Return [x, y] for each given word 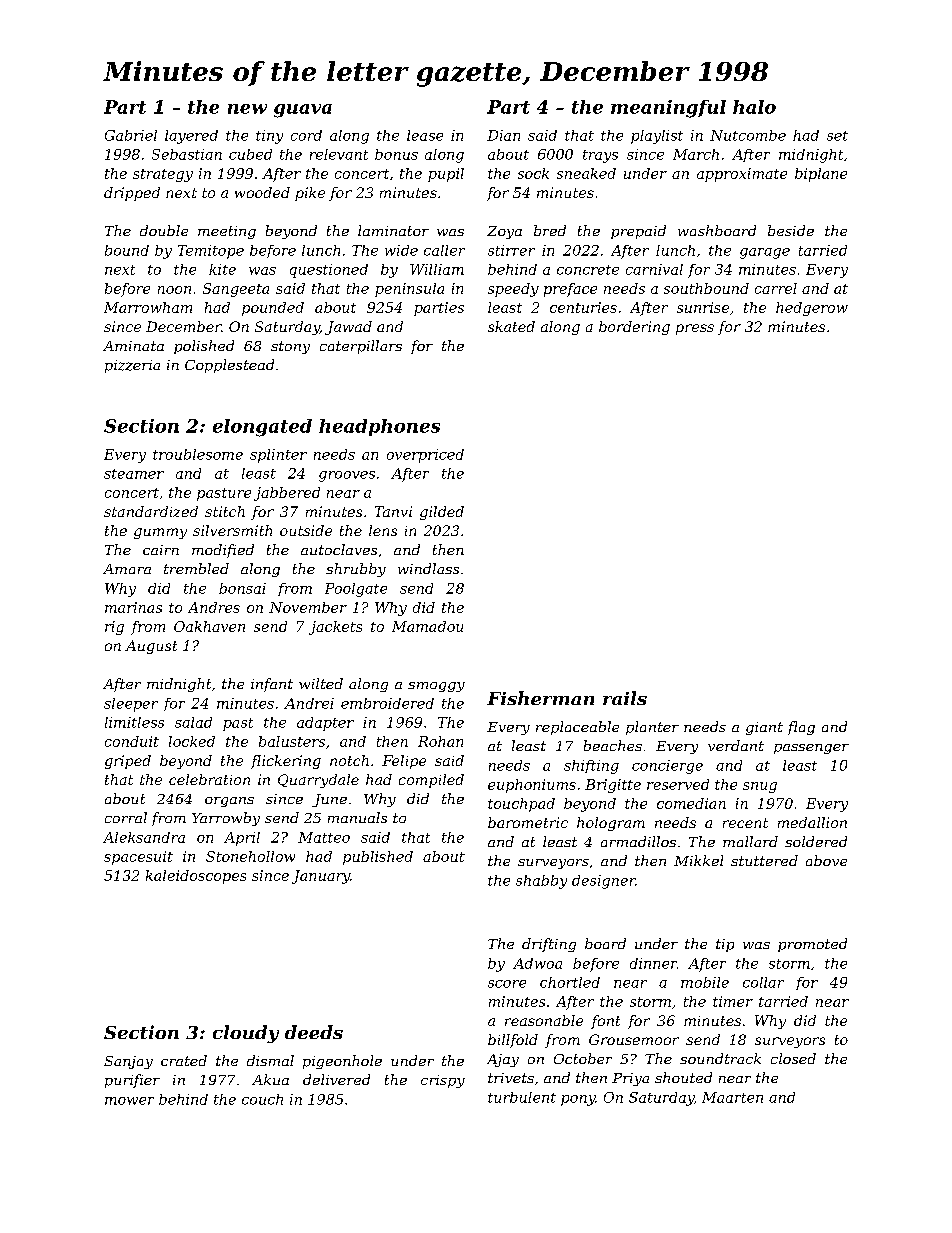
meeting [227, 232]
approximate [742, 175]
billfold [513, 1041]
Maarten [732, 1097]
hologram [611, 824]
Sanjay [128, 1062]
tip [725, 945]
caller [444, 250]
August [151, 647]
